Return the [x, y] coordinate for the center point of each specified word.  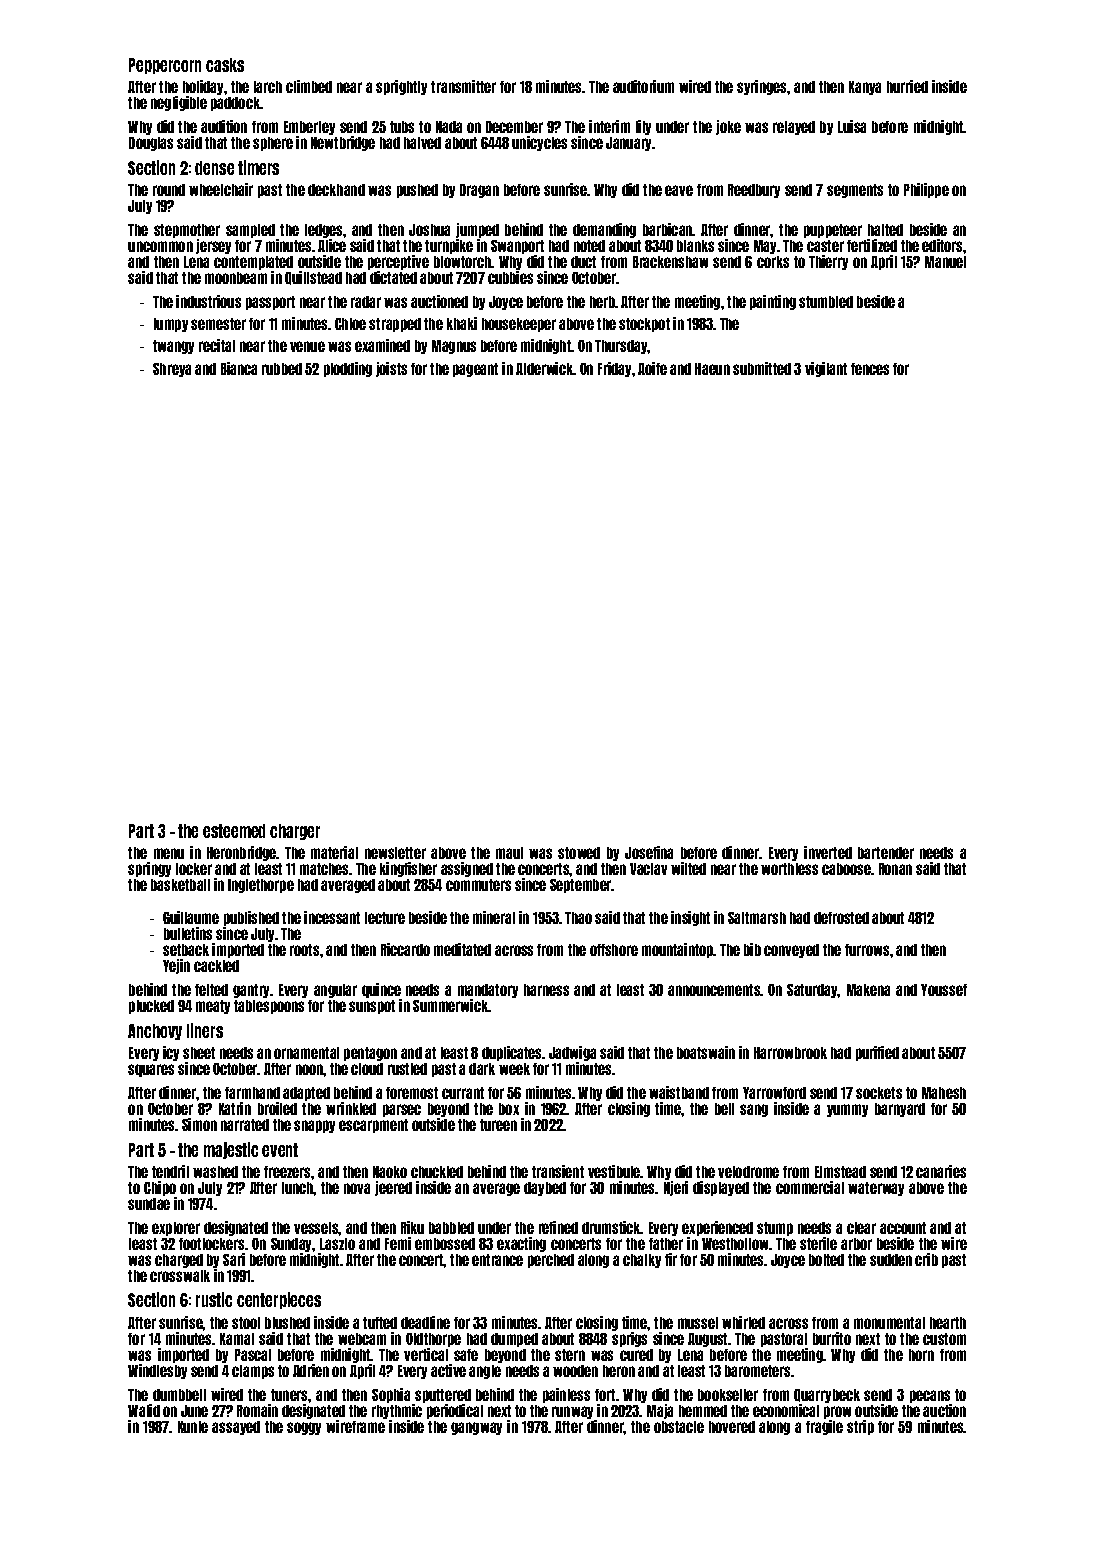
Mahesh [944, 1093]
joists [391, 369]
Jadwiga [572, 1053]
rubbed [282, 369]
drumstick [611, 1227]
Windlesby [157, 1371]
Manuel [945, 262]
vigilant [826, 369]
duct [583, 262]
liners [205, 1030]
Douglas [151, 144]
